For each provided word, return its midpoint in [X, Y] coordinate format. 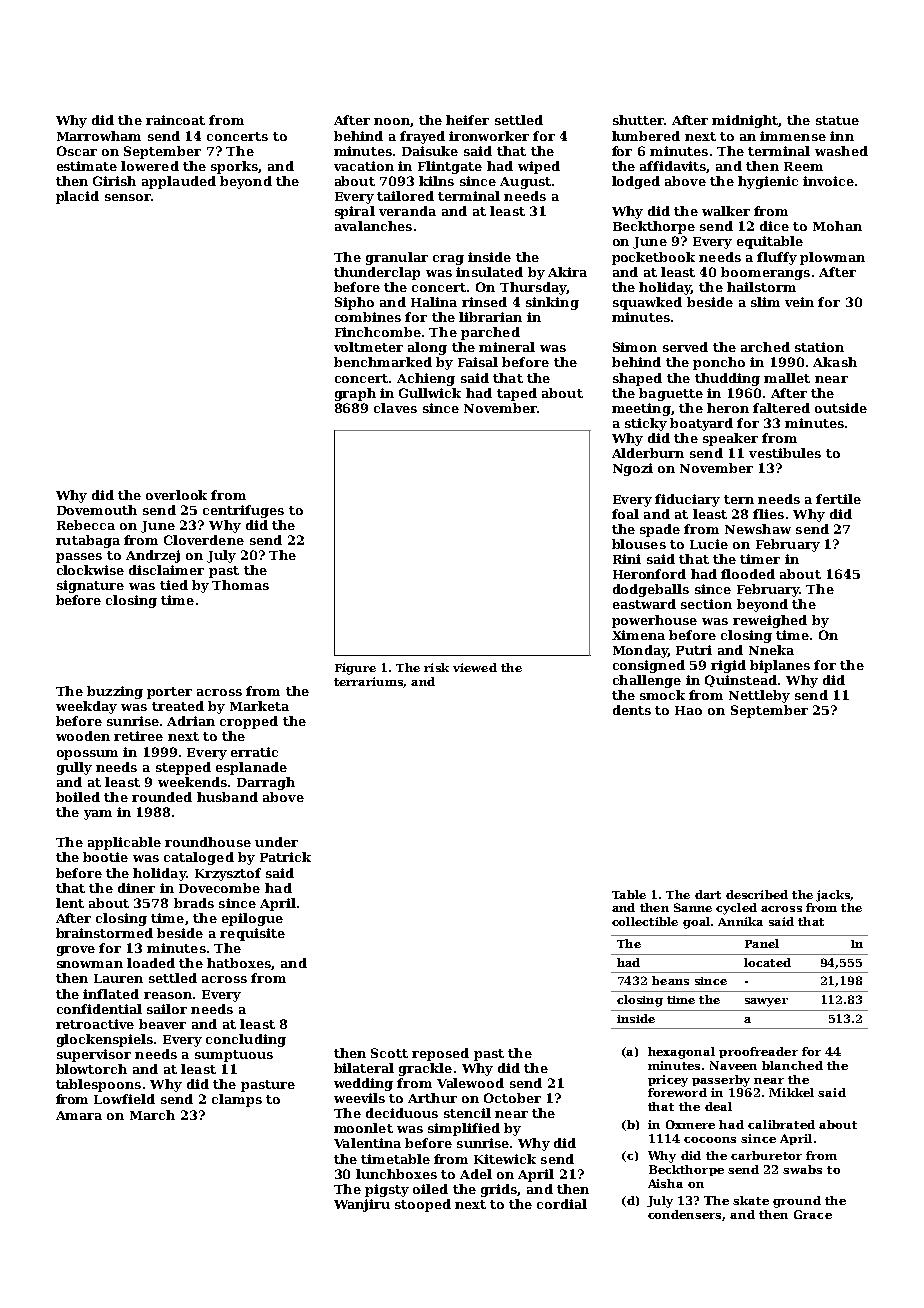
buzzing [115, 692]
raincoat [175, 120]
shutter [638, 120]
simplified [464, 1129]
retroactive [95, 1024]
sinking [552, 303]
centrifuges [243, 511]
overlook [176, 495]
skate [751, 1200]
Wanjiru [362, 1205]
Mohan [837, 226]
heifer [467, 120]
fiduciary [687, 500]
